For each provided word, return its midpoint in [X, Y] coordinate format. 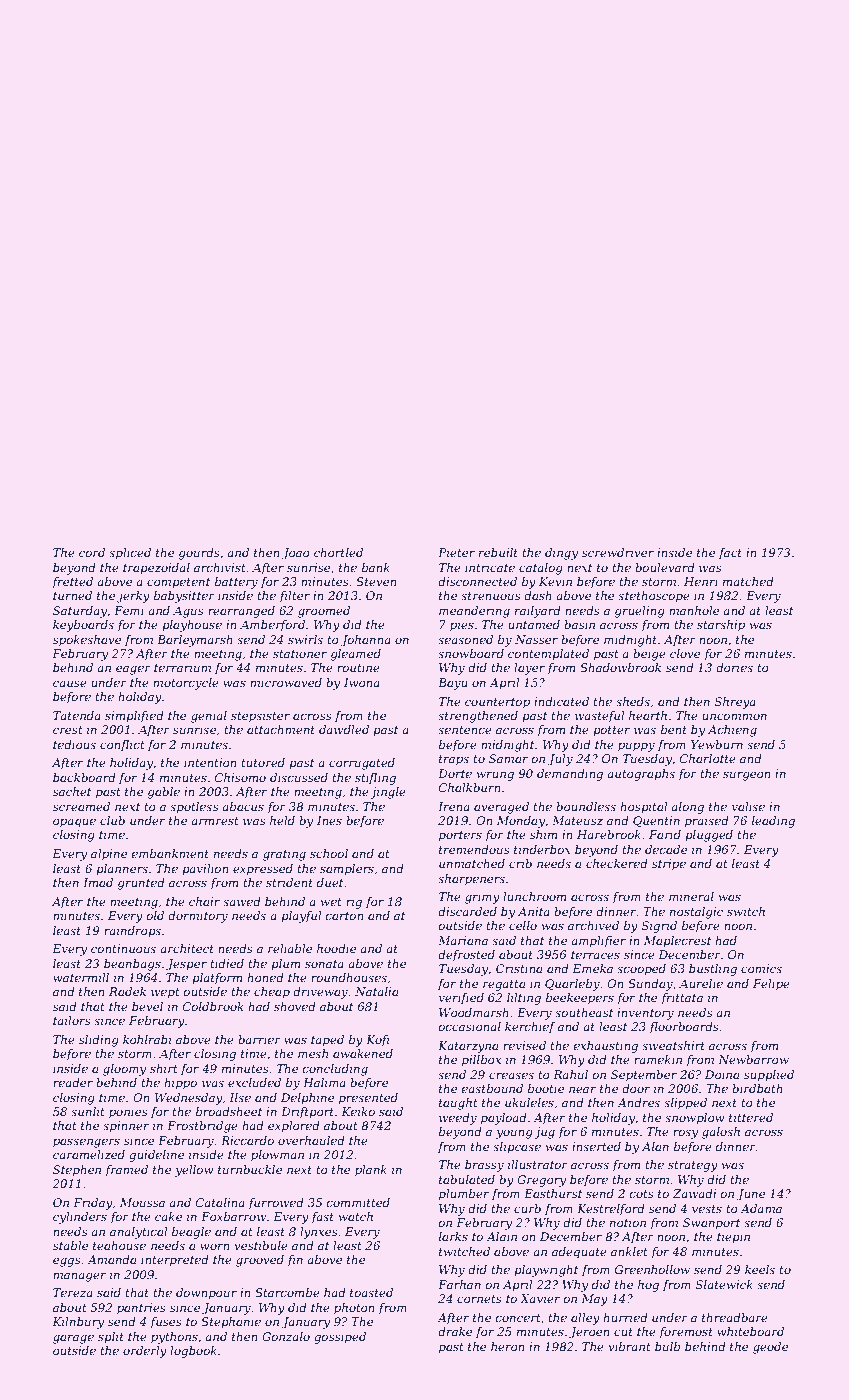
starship [721, 626]
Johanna [365, 641]
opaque [74, 823]
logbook [193, 1352]
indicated [561, 701]
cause [70, 683]
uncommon [734, 716]
